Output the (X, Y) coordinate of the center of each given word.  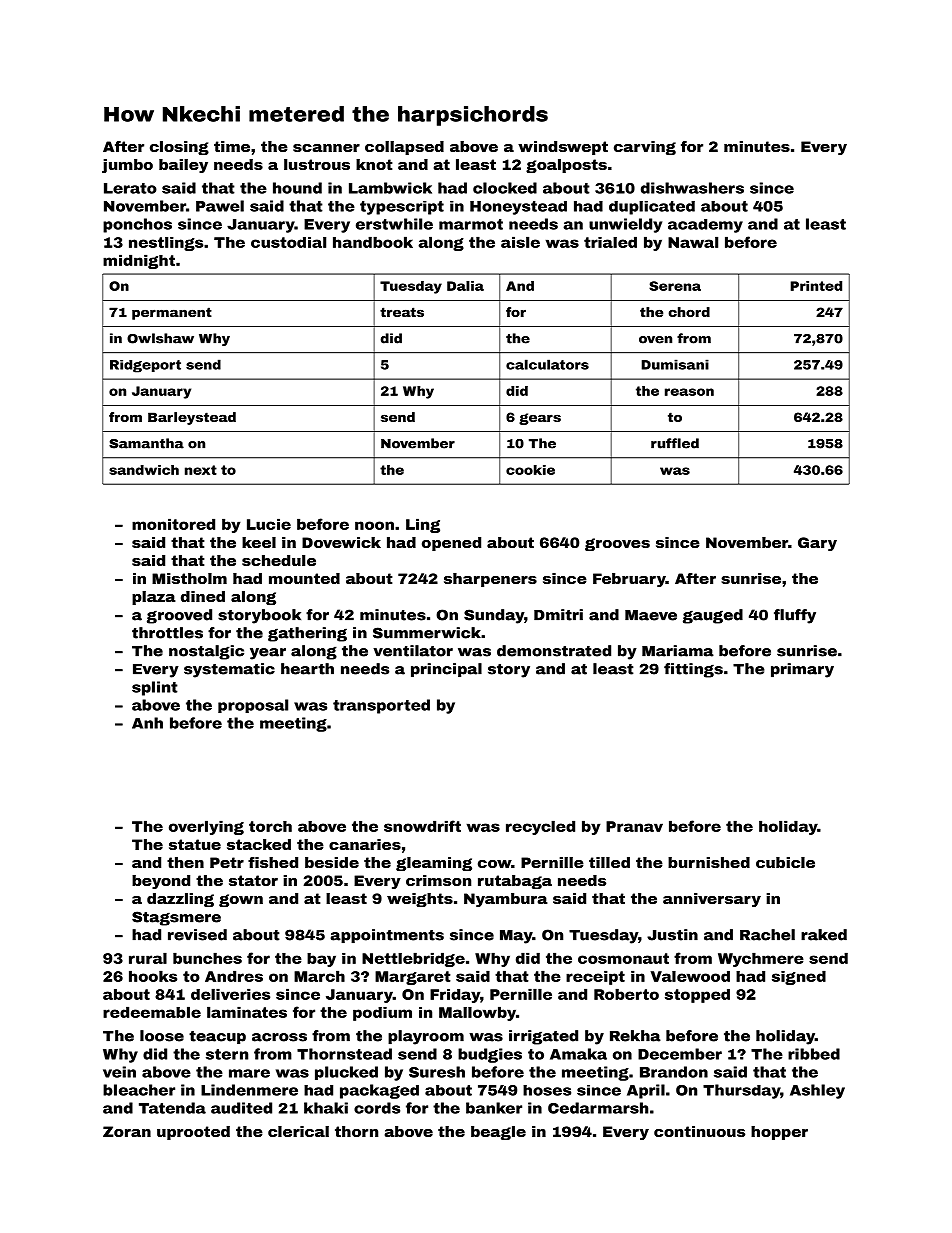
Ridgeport (145, 366)
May (516, 937)
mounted (304, 578)
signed (799, 977)
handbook (373, 242)
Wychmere (761, 959)
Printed (816, 286)
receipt (595, 977)
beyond (161, 882)
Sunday (494, 616)
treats (402, 312)
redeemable (152, 1012)
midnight (139, 261)
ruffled (675, 443)
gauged (713, 616)
